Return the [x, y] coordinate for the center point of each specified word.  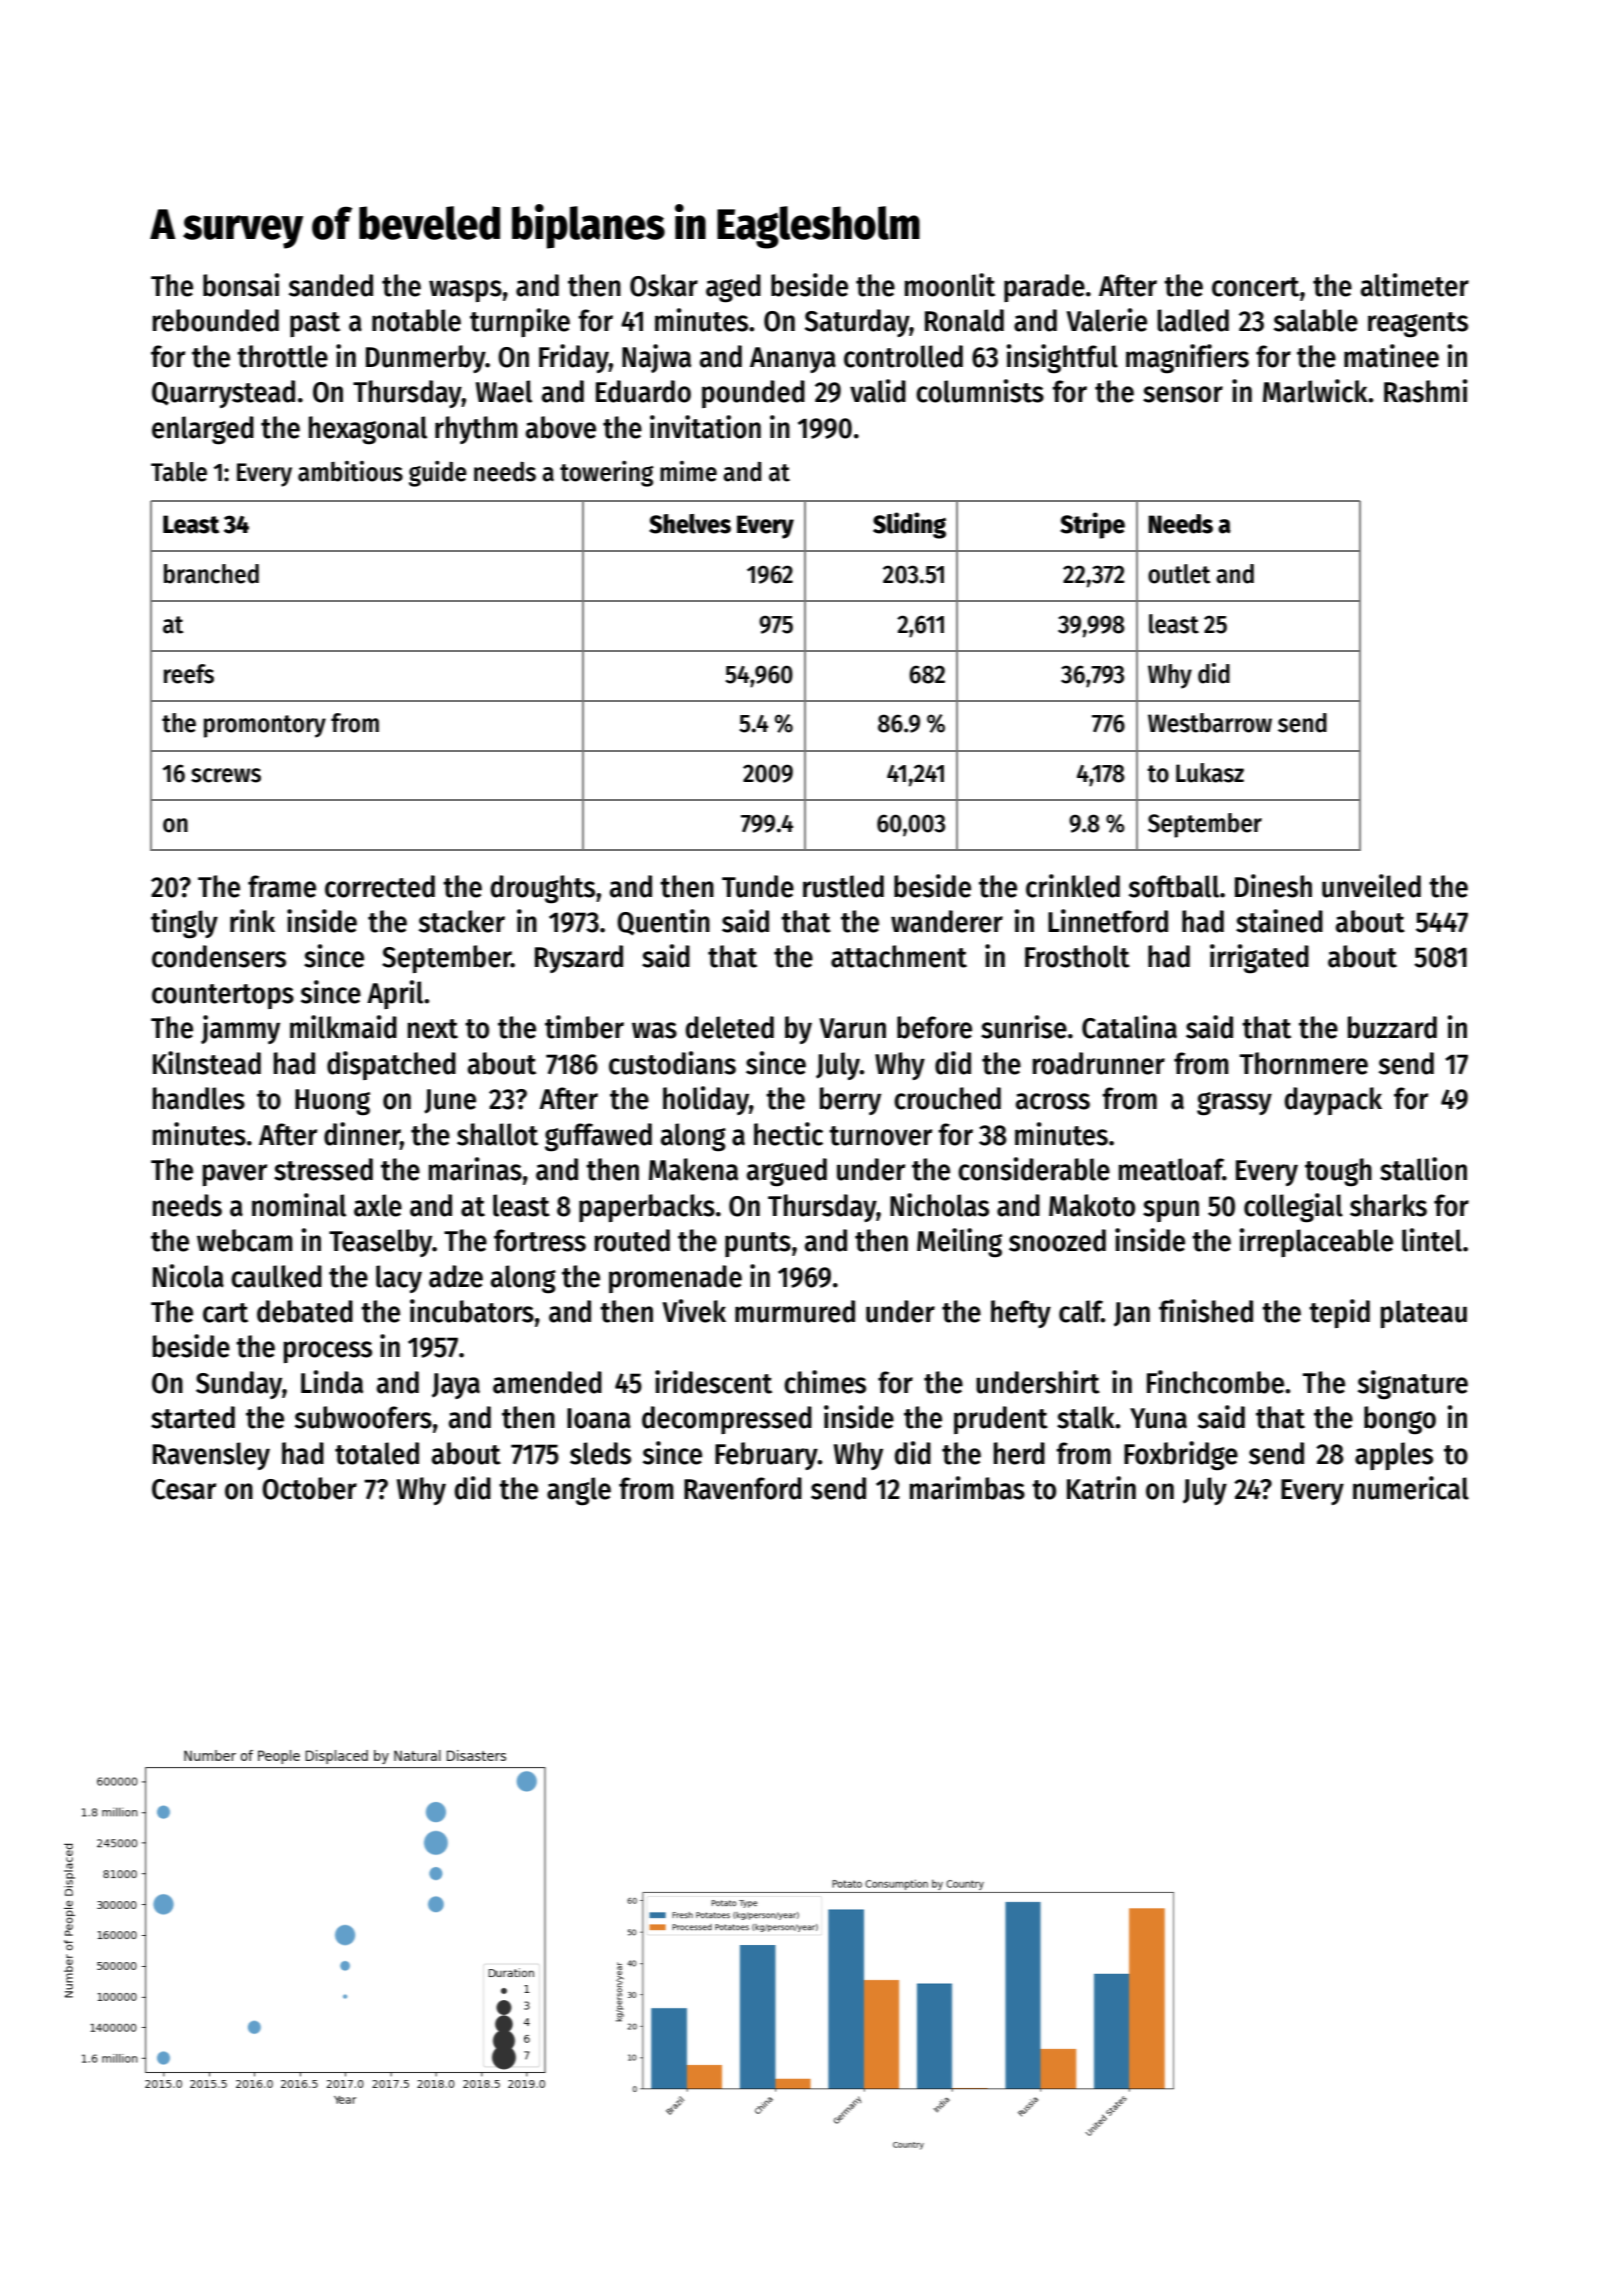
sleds [600, 1453]
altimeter [1415, 285]
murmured [795, 1311]
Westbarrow [1210, 723]
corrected [380, 886]
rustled [843, 886]
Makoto [1092, 1205]
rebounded [216, 320]
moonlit [950, 285]
